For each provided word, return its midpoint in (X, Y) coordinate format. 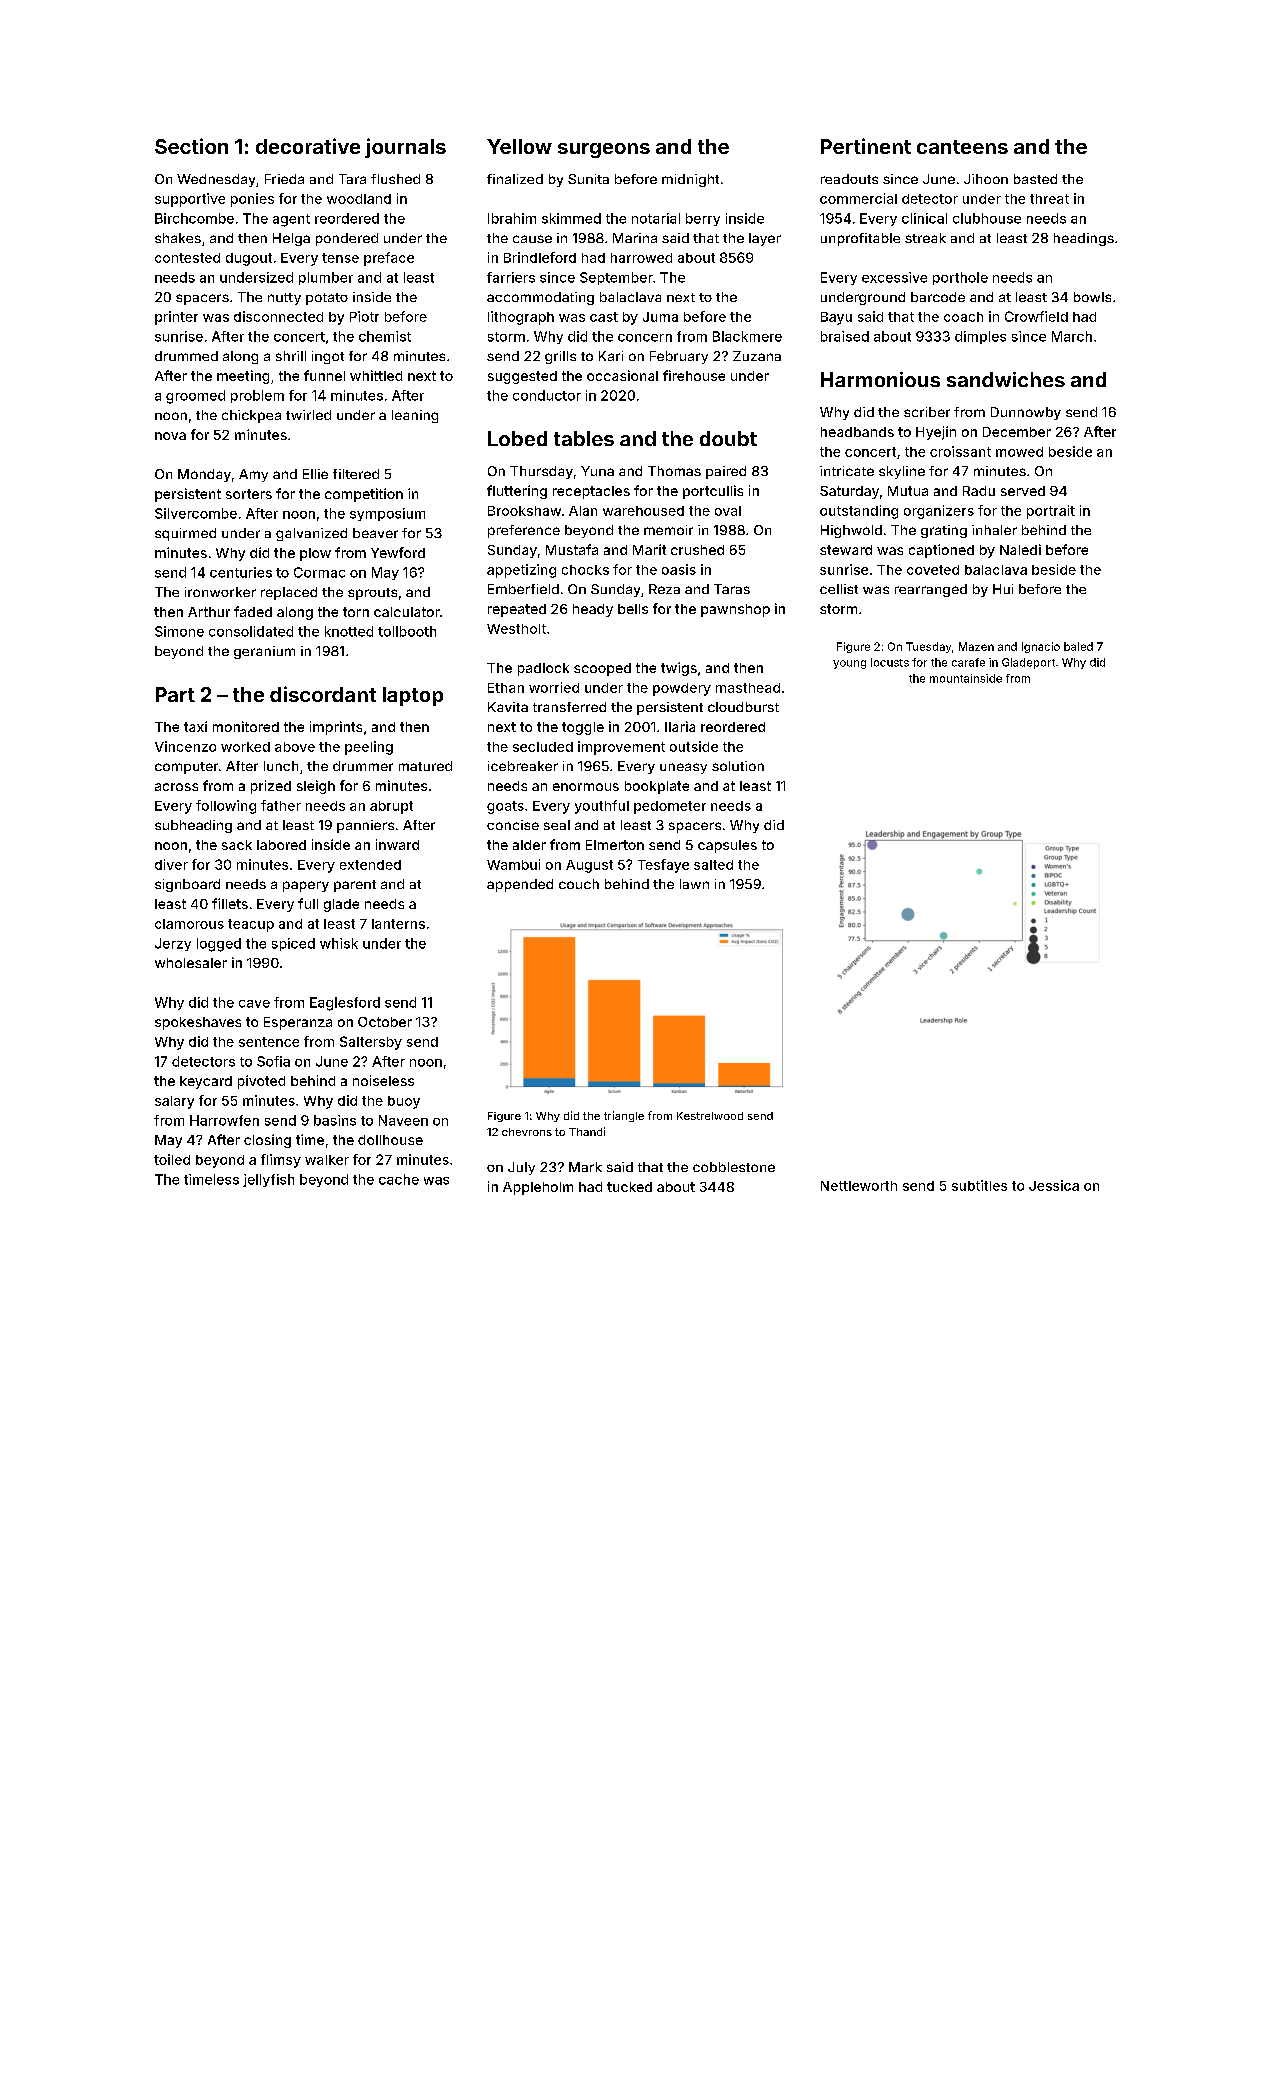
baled (1078, 646)
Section (191, 146)
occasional (622, 375)
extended (370, 865)
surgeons (604, 150)
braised (845, 336)
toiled (172, 1159)
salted (713, 865)
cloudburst (743, 707)
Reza (664, 589)
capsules (727, 846)
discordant (323, 694)
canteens (962, 147)
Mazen (976, 646)
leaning (415, 416)
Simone (179, 631)
